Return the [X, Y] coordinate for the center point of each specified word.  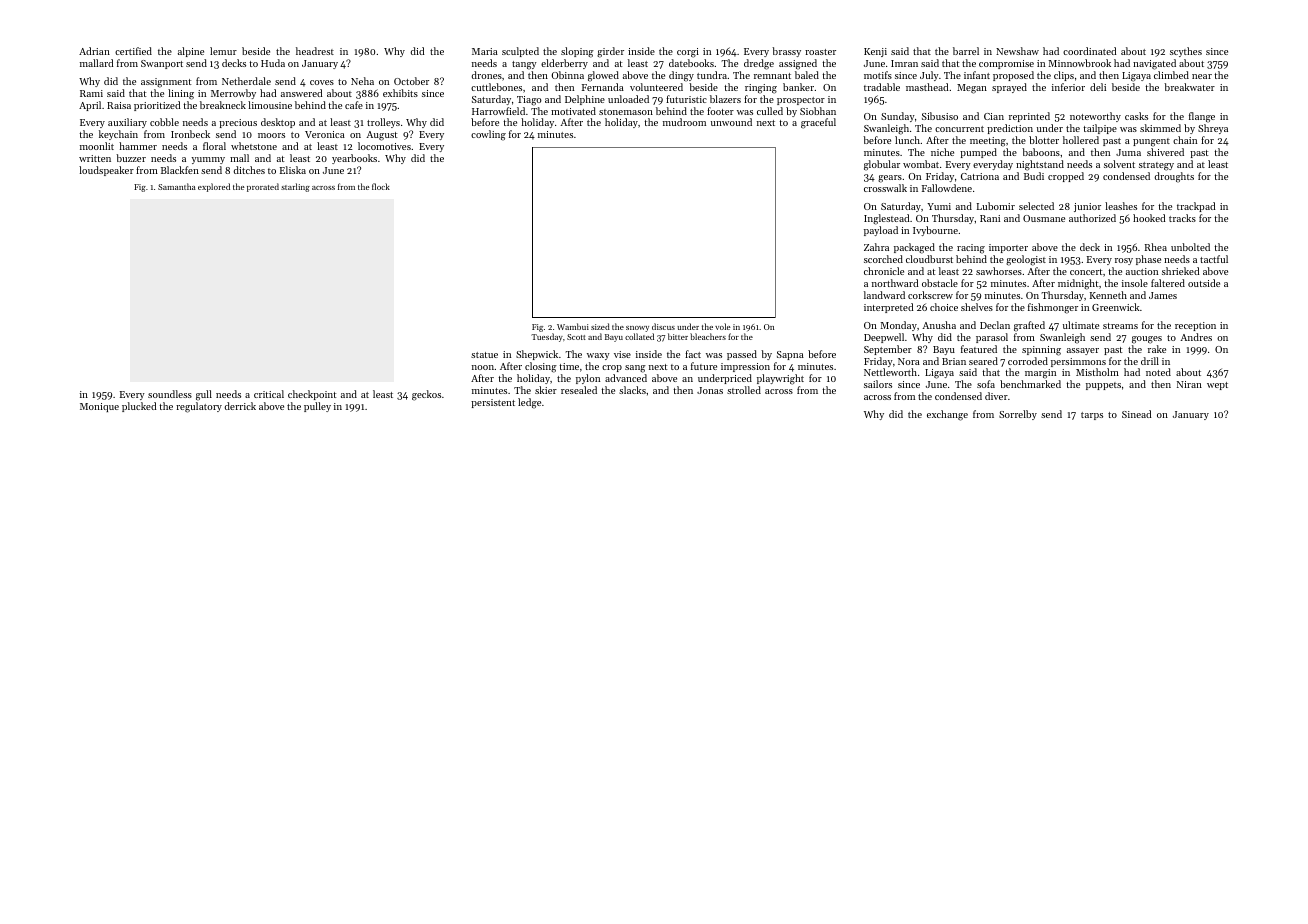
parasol [992, 338]
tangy [524, 65]
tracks [1182, 218]
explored [214, 187]
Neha [362, 81]
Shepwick [537, 355]
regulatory [199, 407]
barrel [966, 51]
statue [484, 355]
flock [381, 186]
